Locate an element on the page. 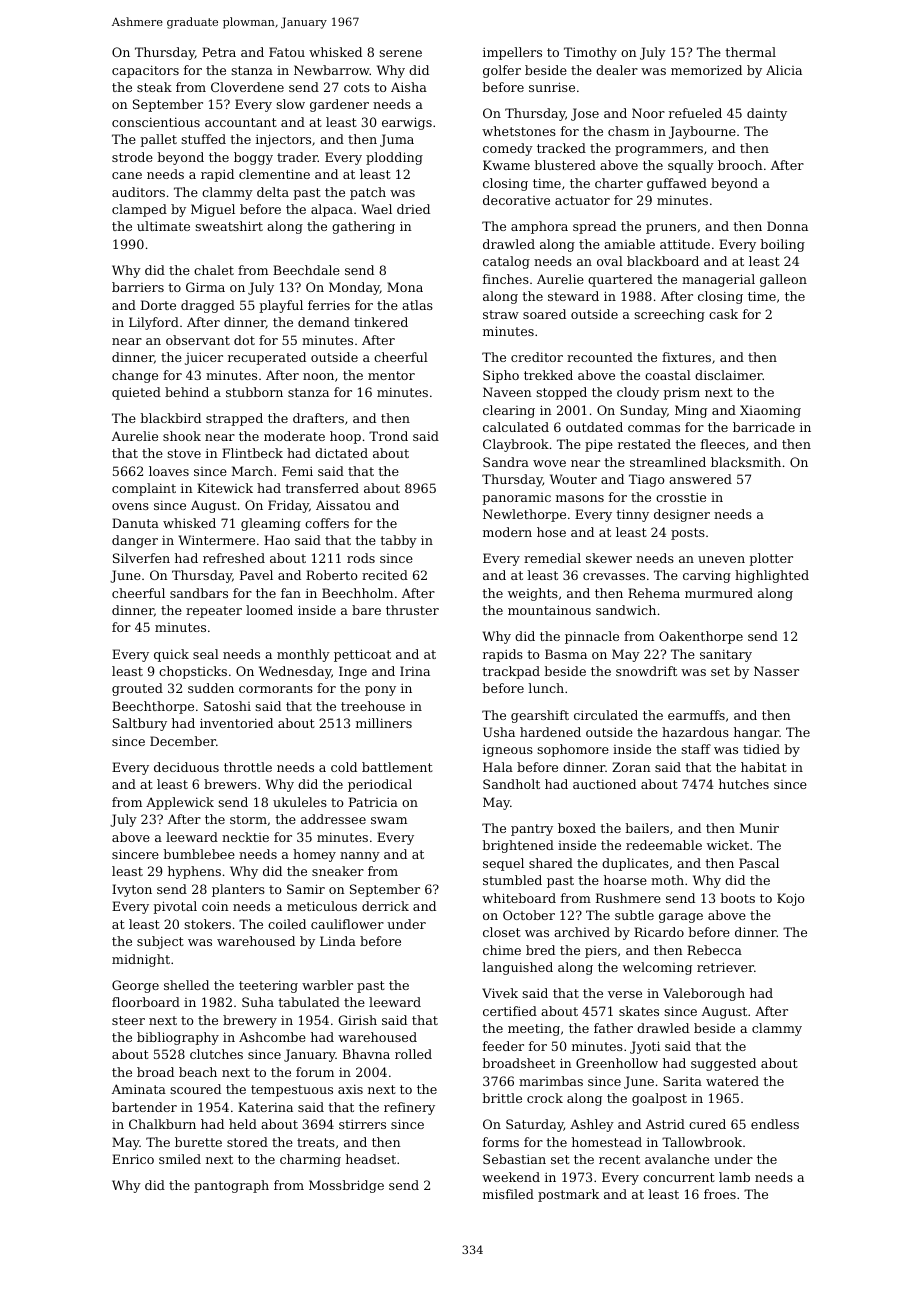  sandbars is located at coordinates (199, 593).
